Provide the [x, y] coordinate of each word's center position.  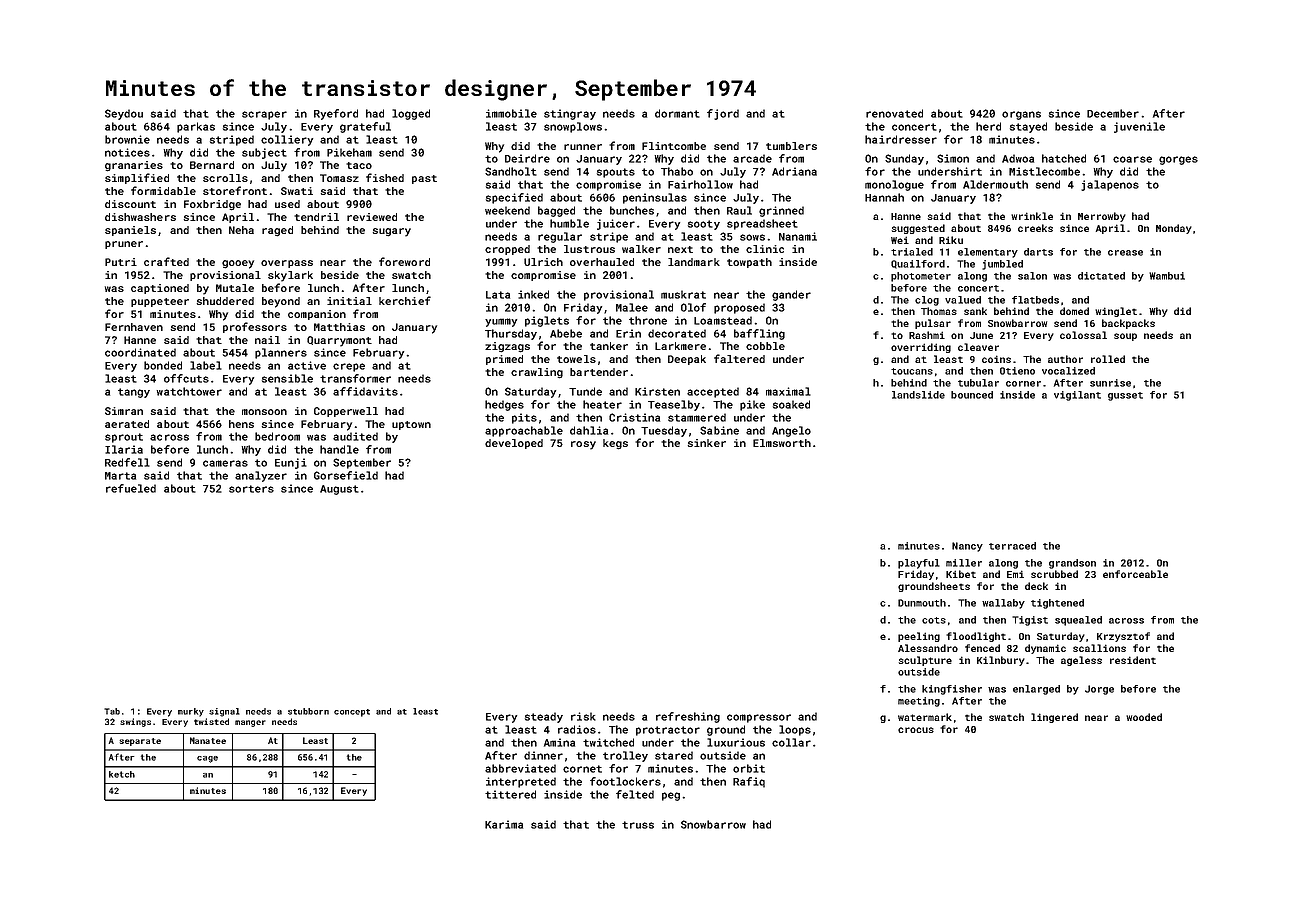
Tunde [585, 391]
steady [544, 717]
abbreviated [520, 768]
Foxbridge [212, 205]
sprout [124, 438]
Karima [504, 824]
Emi [1015, 574]
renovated [894, 113]
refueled [131, 488]
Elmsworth [782, 443]
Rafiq [749, 782]
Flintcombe [674, 146]
